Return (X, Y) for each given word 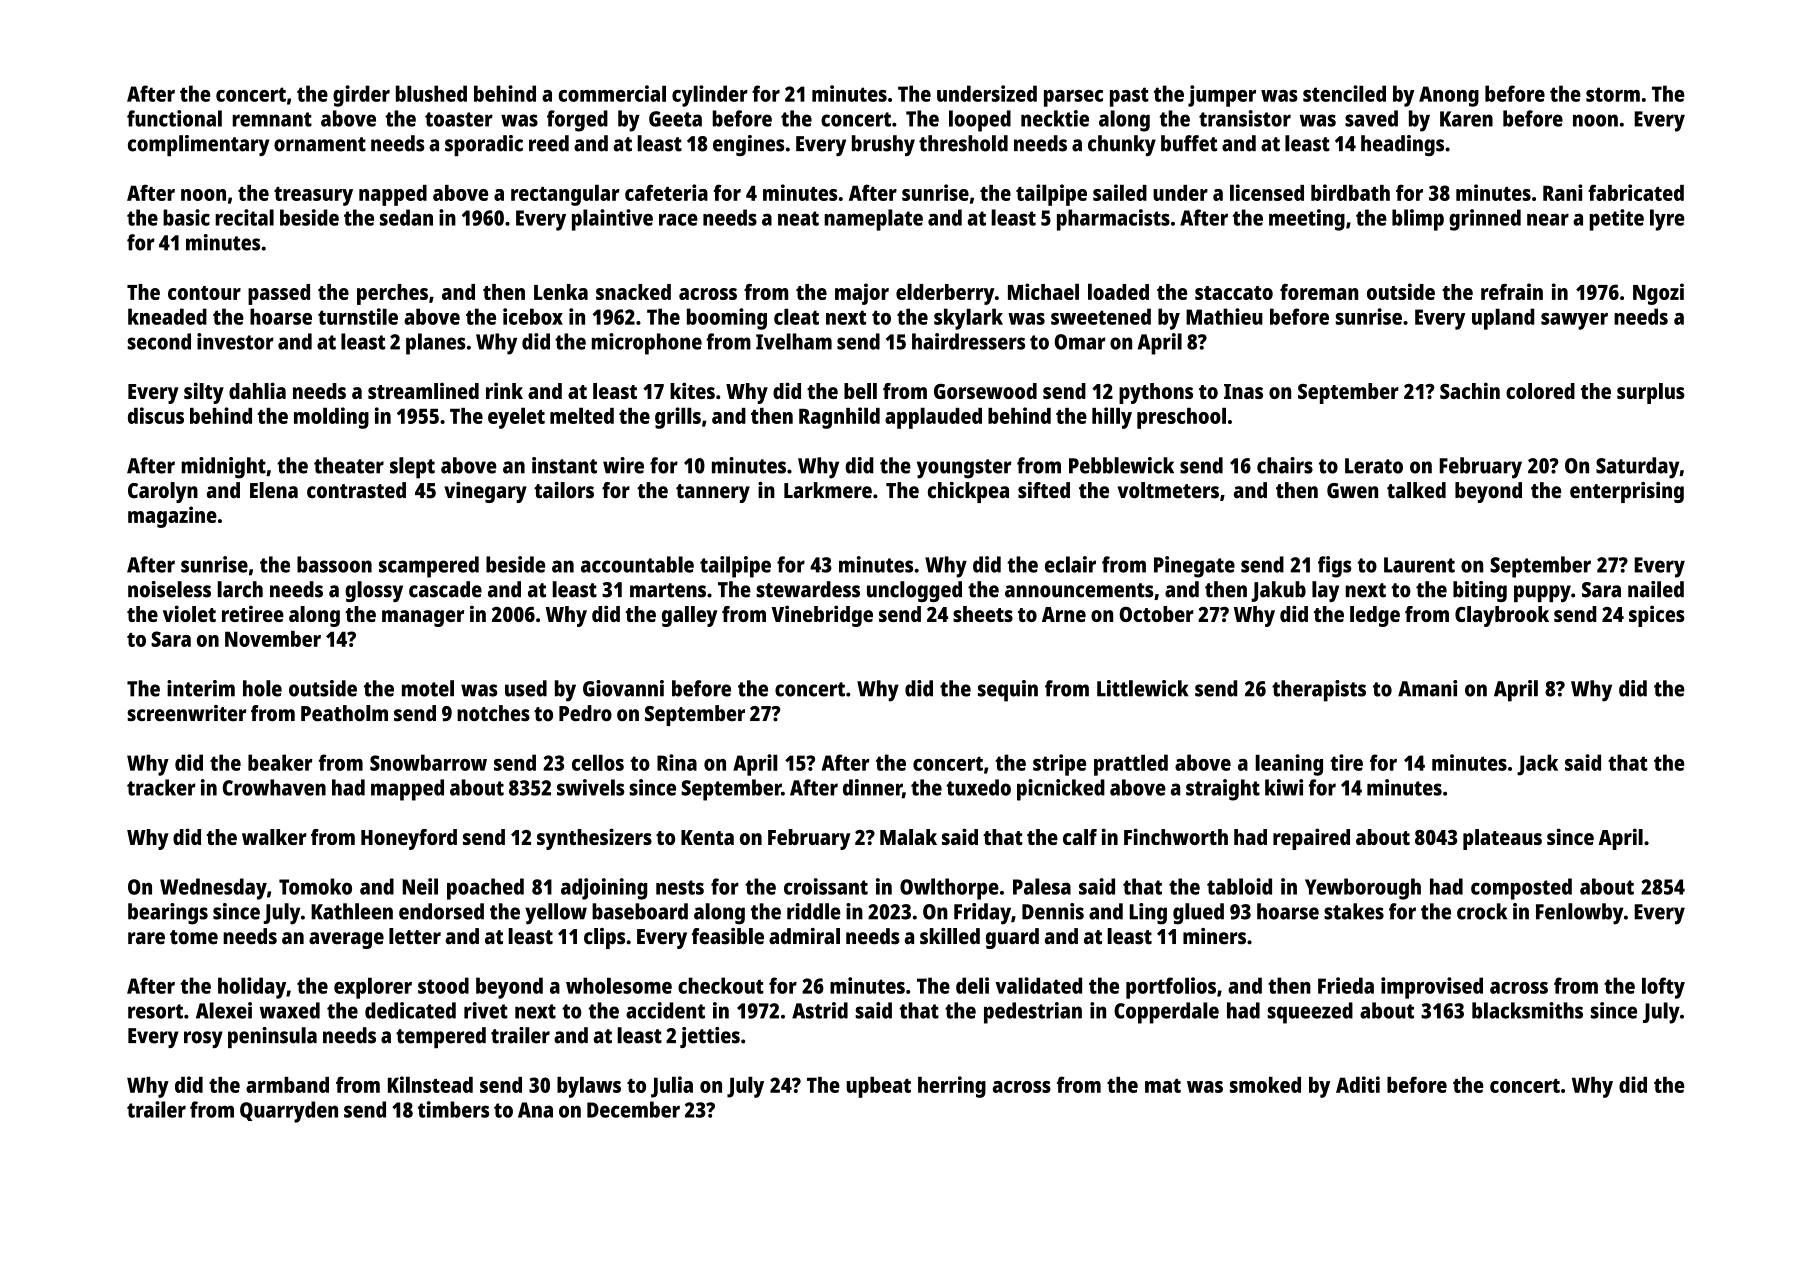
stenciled (1344, 93)
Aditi (1358, 1084)
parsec (1073, 98)
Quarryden (289, 1112)
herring (952, 1087)
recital (244, 217)
